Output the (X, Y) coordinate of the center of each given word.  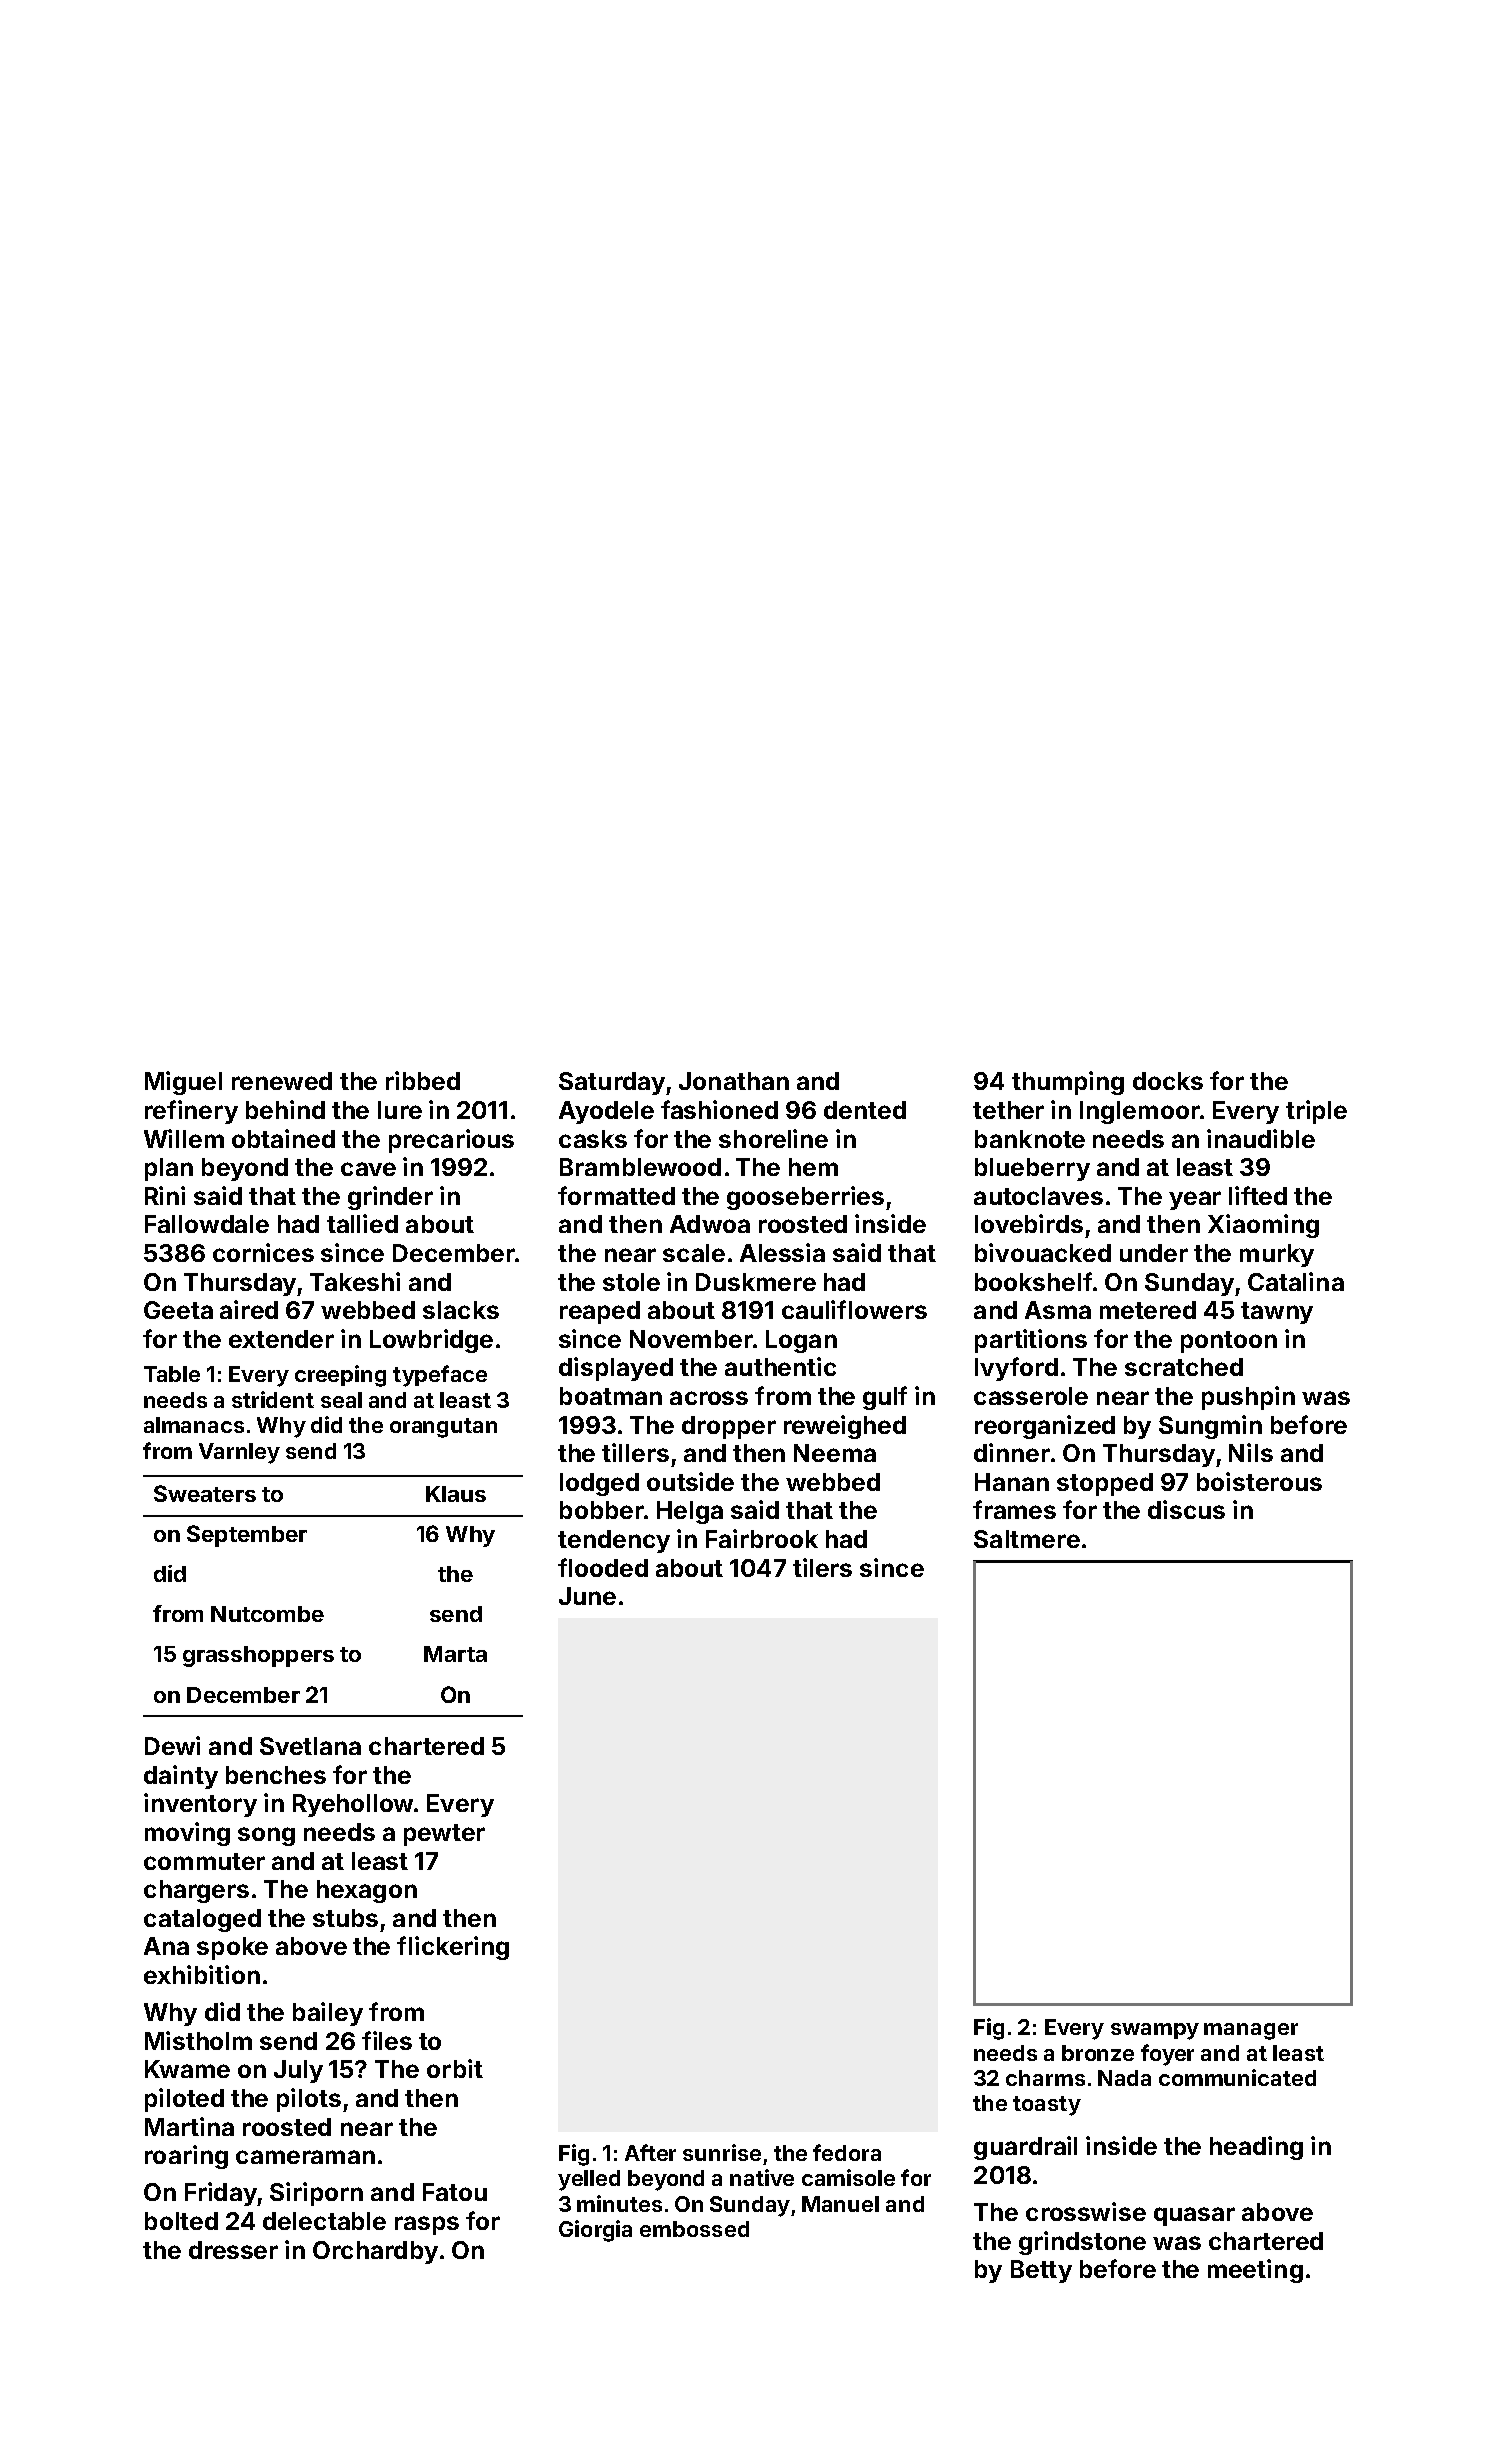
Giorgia (595, 2231)
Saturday (612, 1083)
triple (1316, 1112)
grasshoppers (258, 1656)
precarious (451, 1141)
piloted (184, 2100)
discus (1186, 1509)
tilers (822, 1567)
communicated (1237, 2077)
